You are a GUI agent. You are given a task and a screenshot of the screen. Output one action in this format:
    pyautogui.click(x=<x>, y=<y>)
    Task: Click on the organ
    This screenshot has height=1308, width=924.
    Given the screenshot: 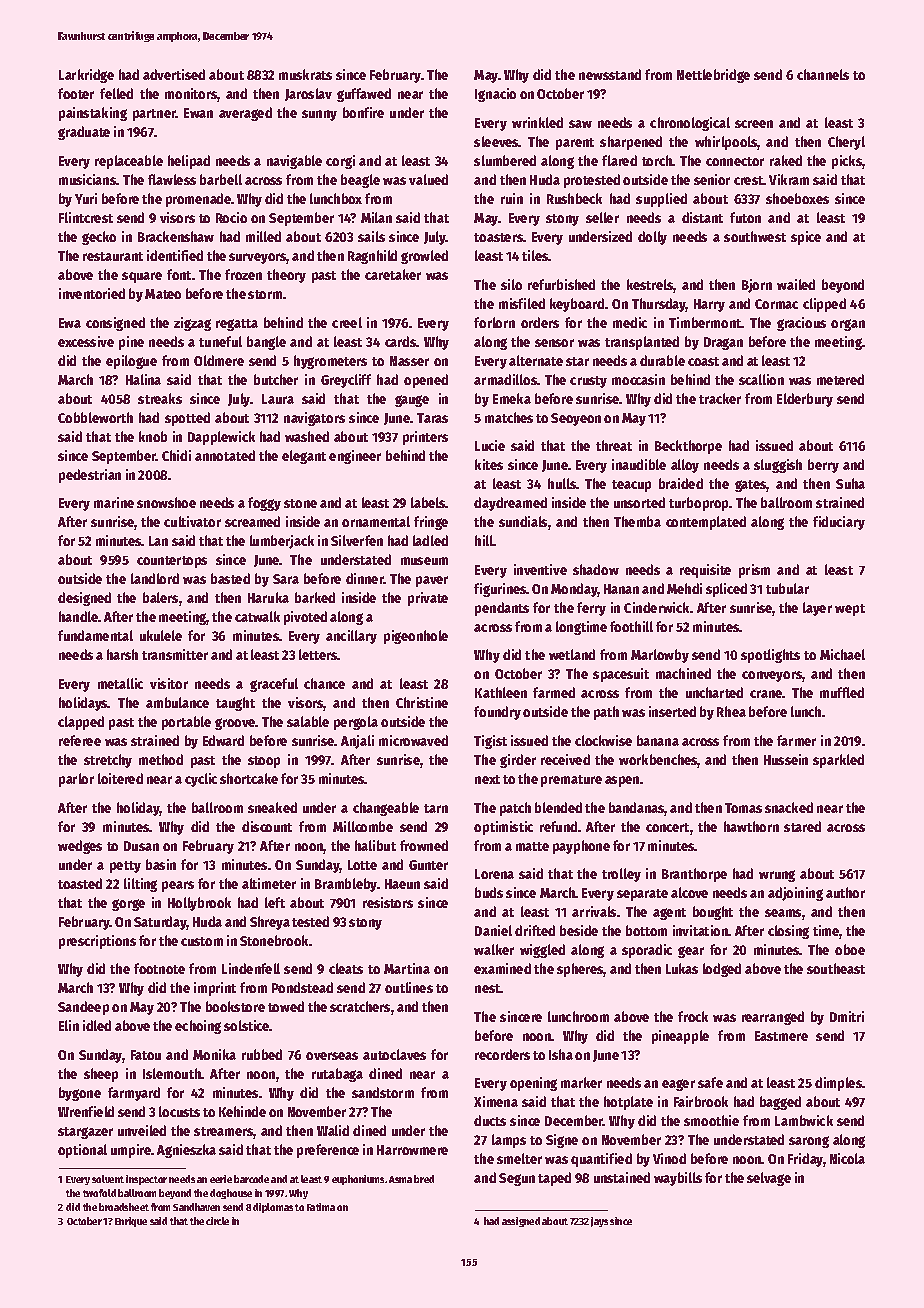 What is the action you would take?
    pyautogui.click(x=848, y=325)
